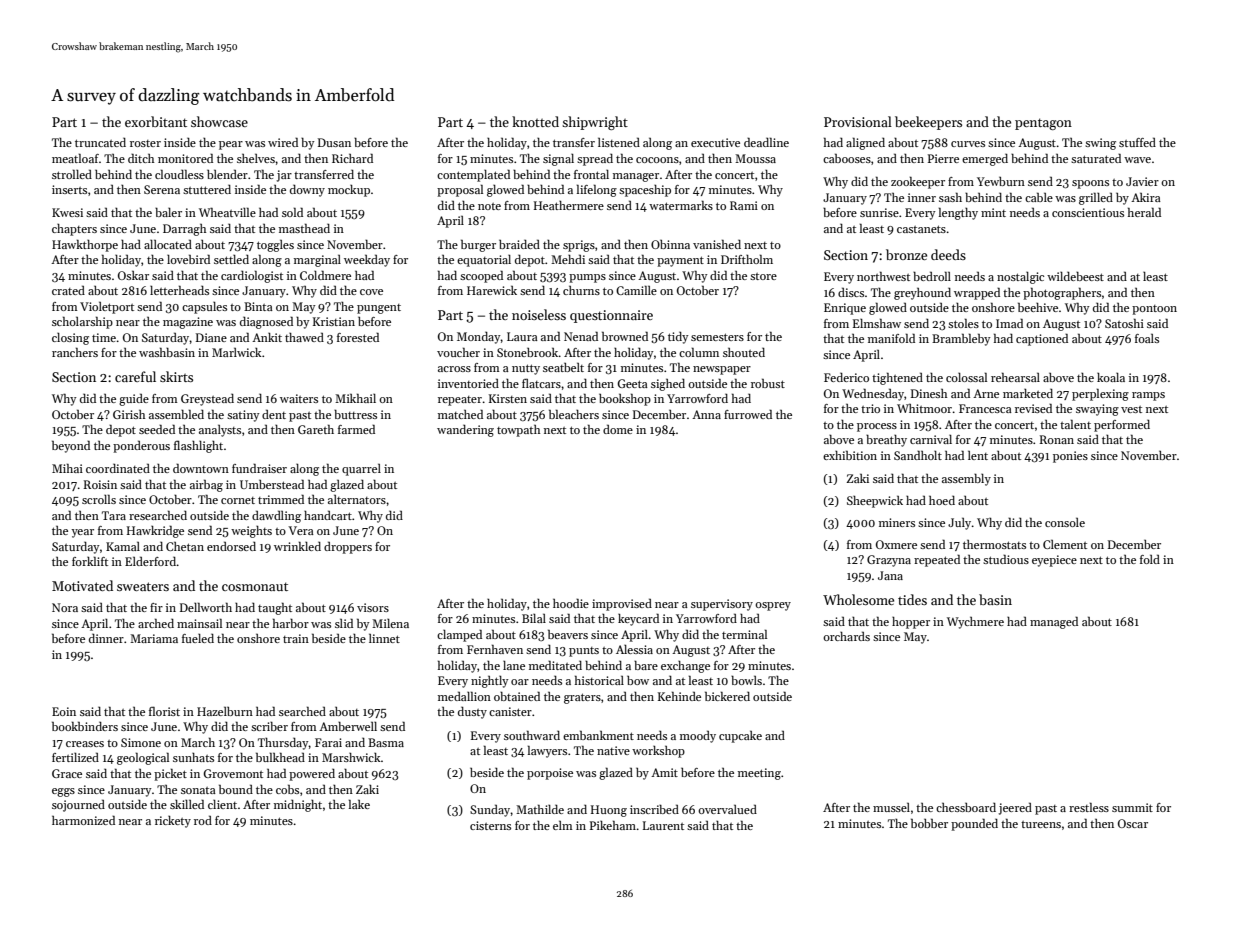 Image resolution: width=1233 pixels, height=952 pixels. What do you see at coordinates (100, 142) in the screenshot?
I see `truncated` at bounding box center [100, 142].
